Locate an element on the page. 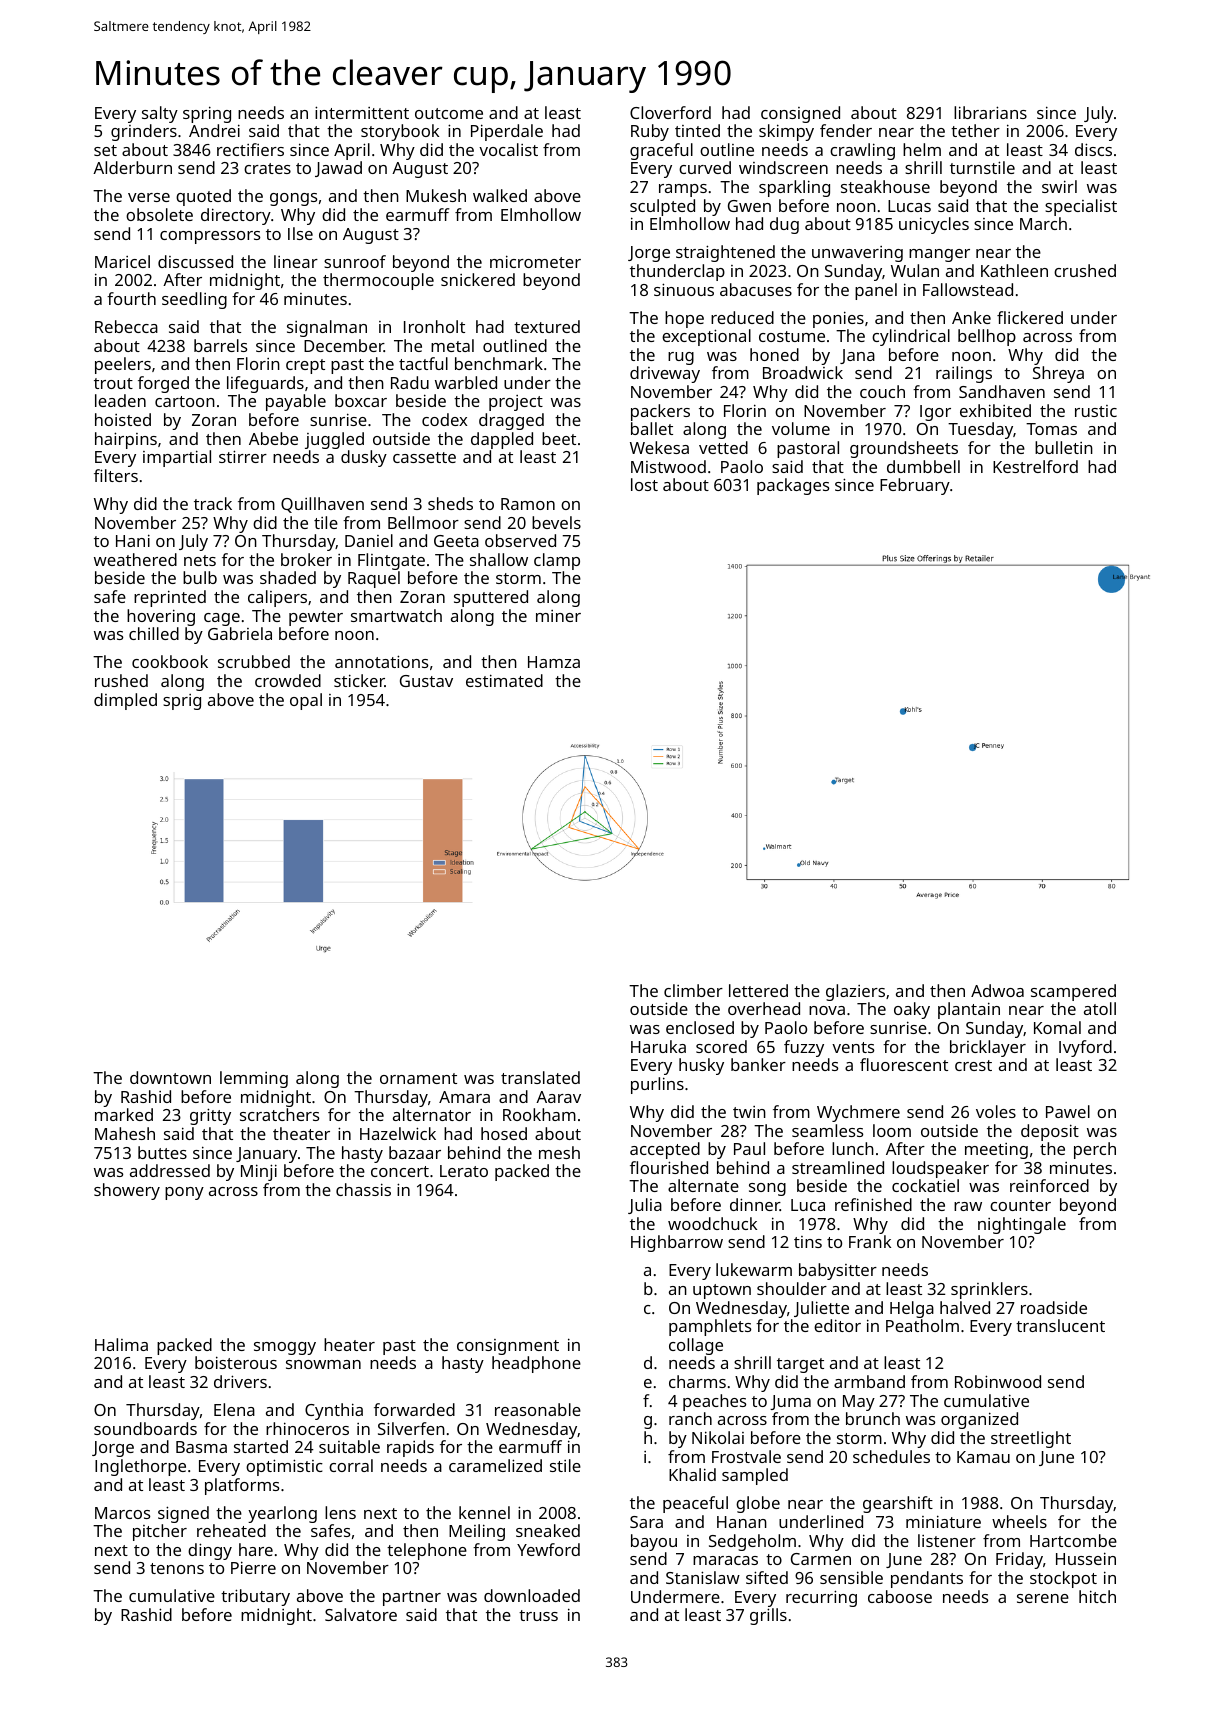 Image resolution: width=1211 pixels, height=1713 pixels. librarians is located at coordinates (990, 112).
